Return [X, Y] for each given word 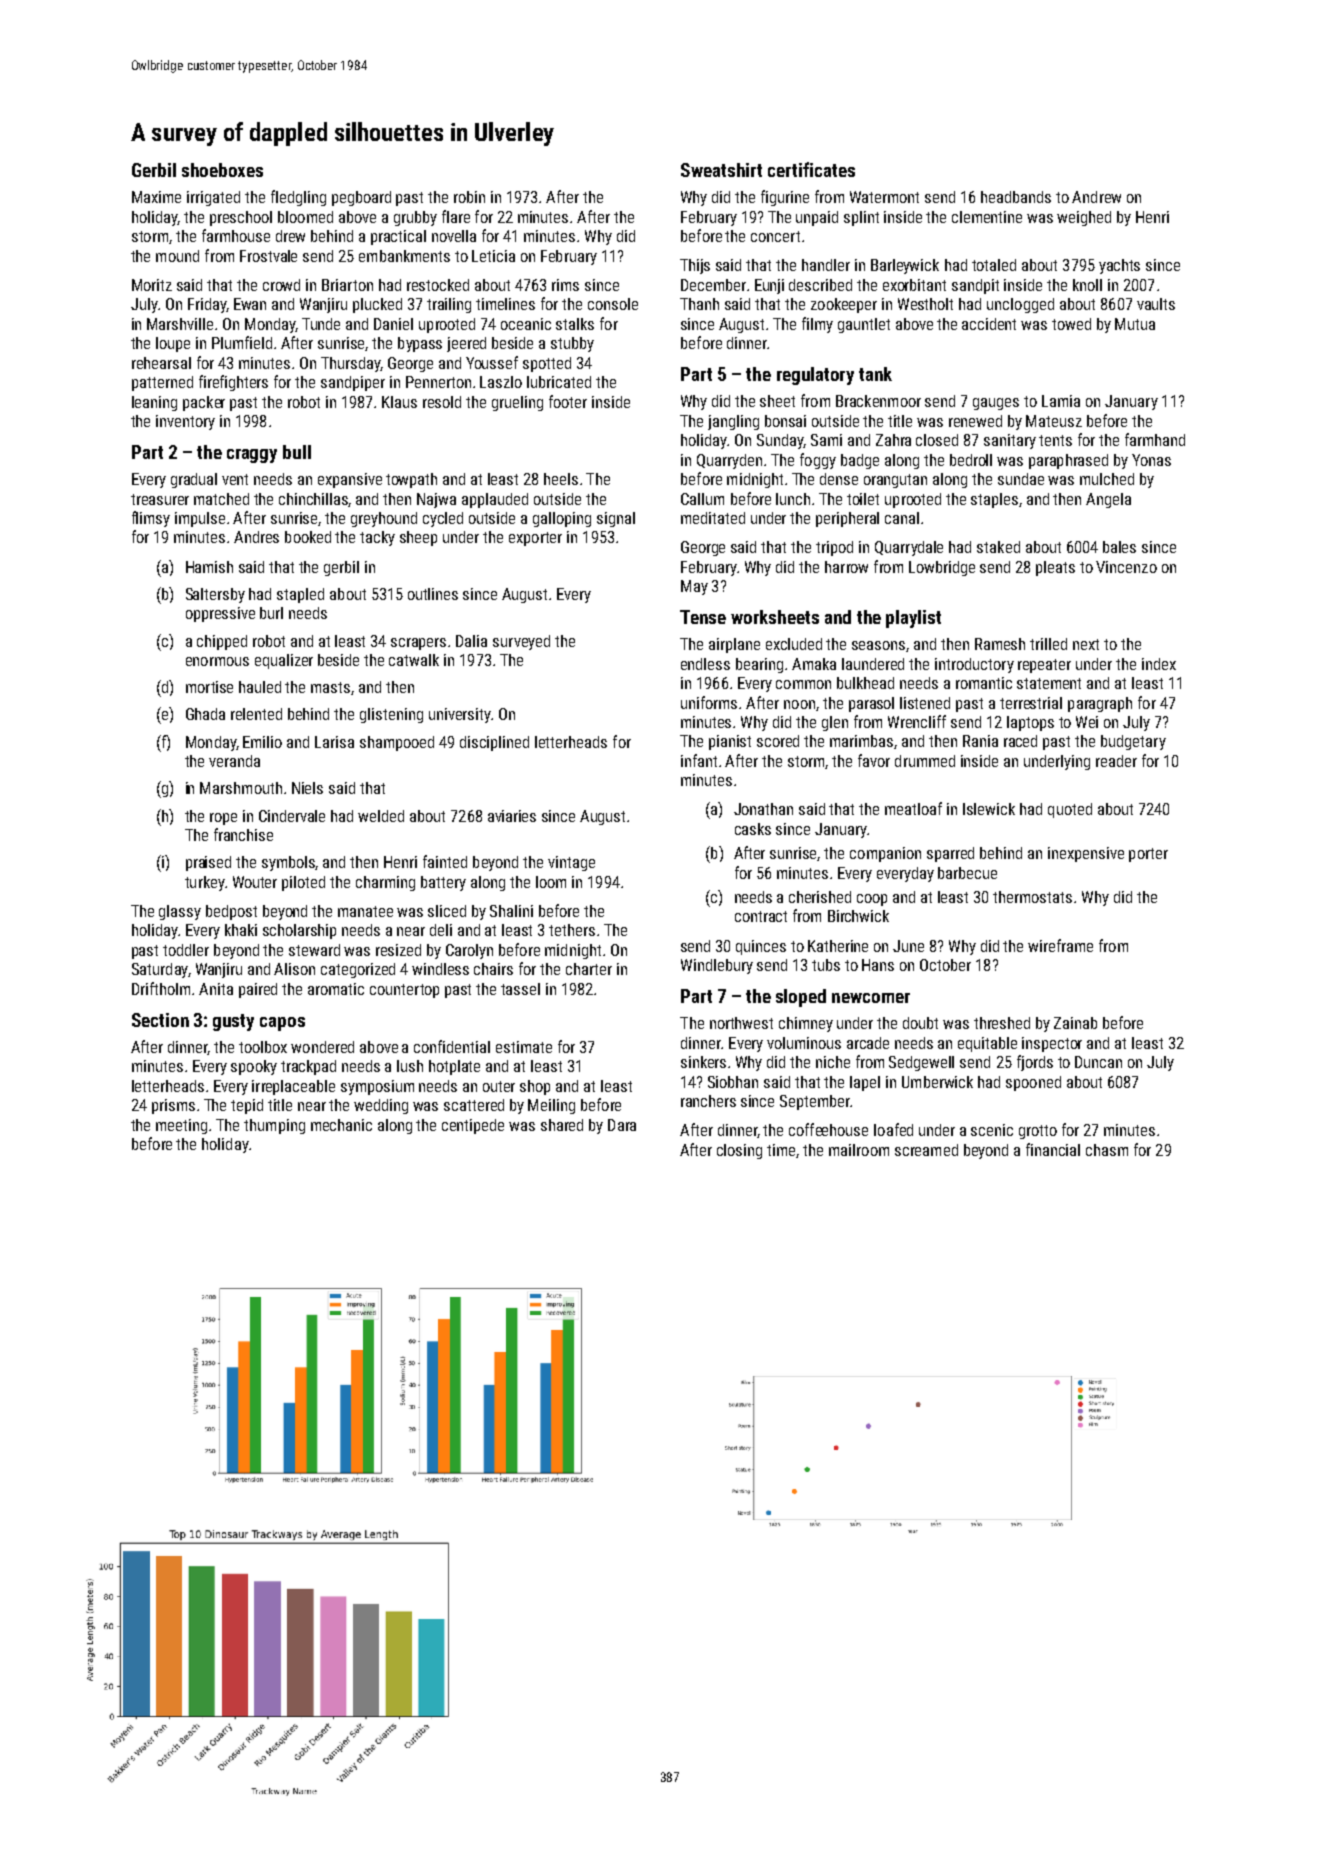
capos [282, 1024]
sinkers [703, 1062]
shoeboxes [222, 170]
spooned [1033, 1083]
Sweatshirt [721, 170]
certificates [811, 169]
